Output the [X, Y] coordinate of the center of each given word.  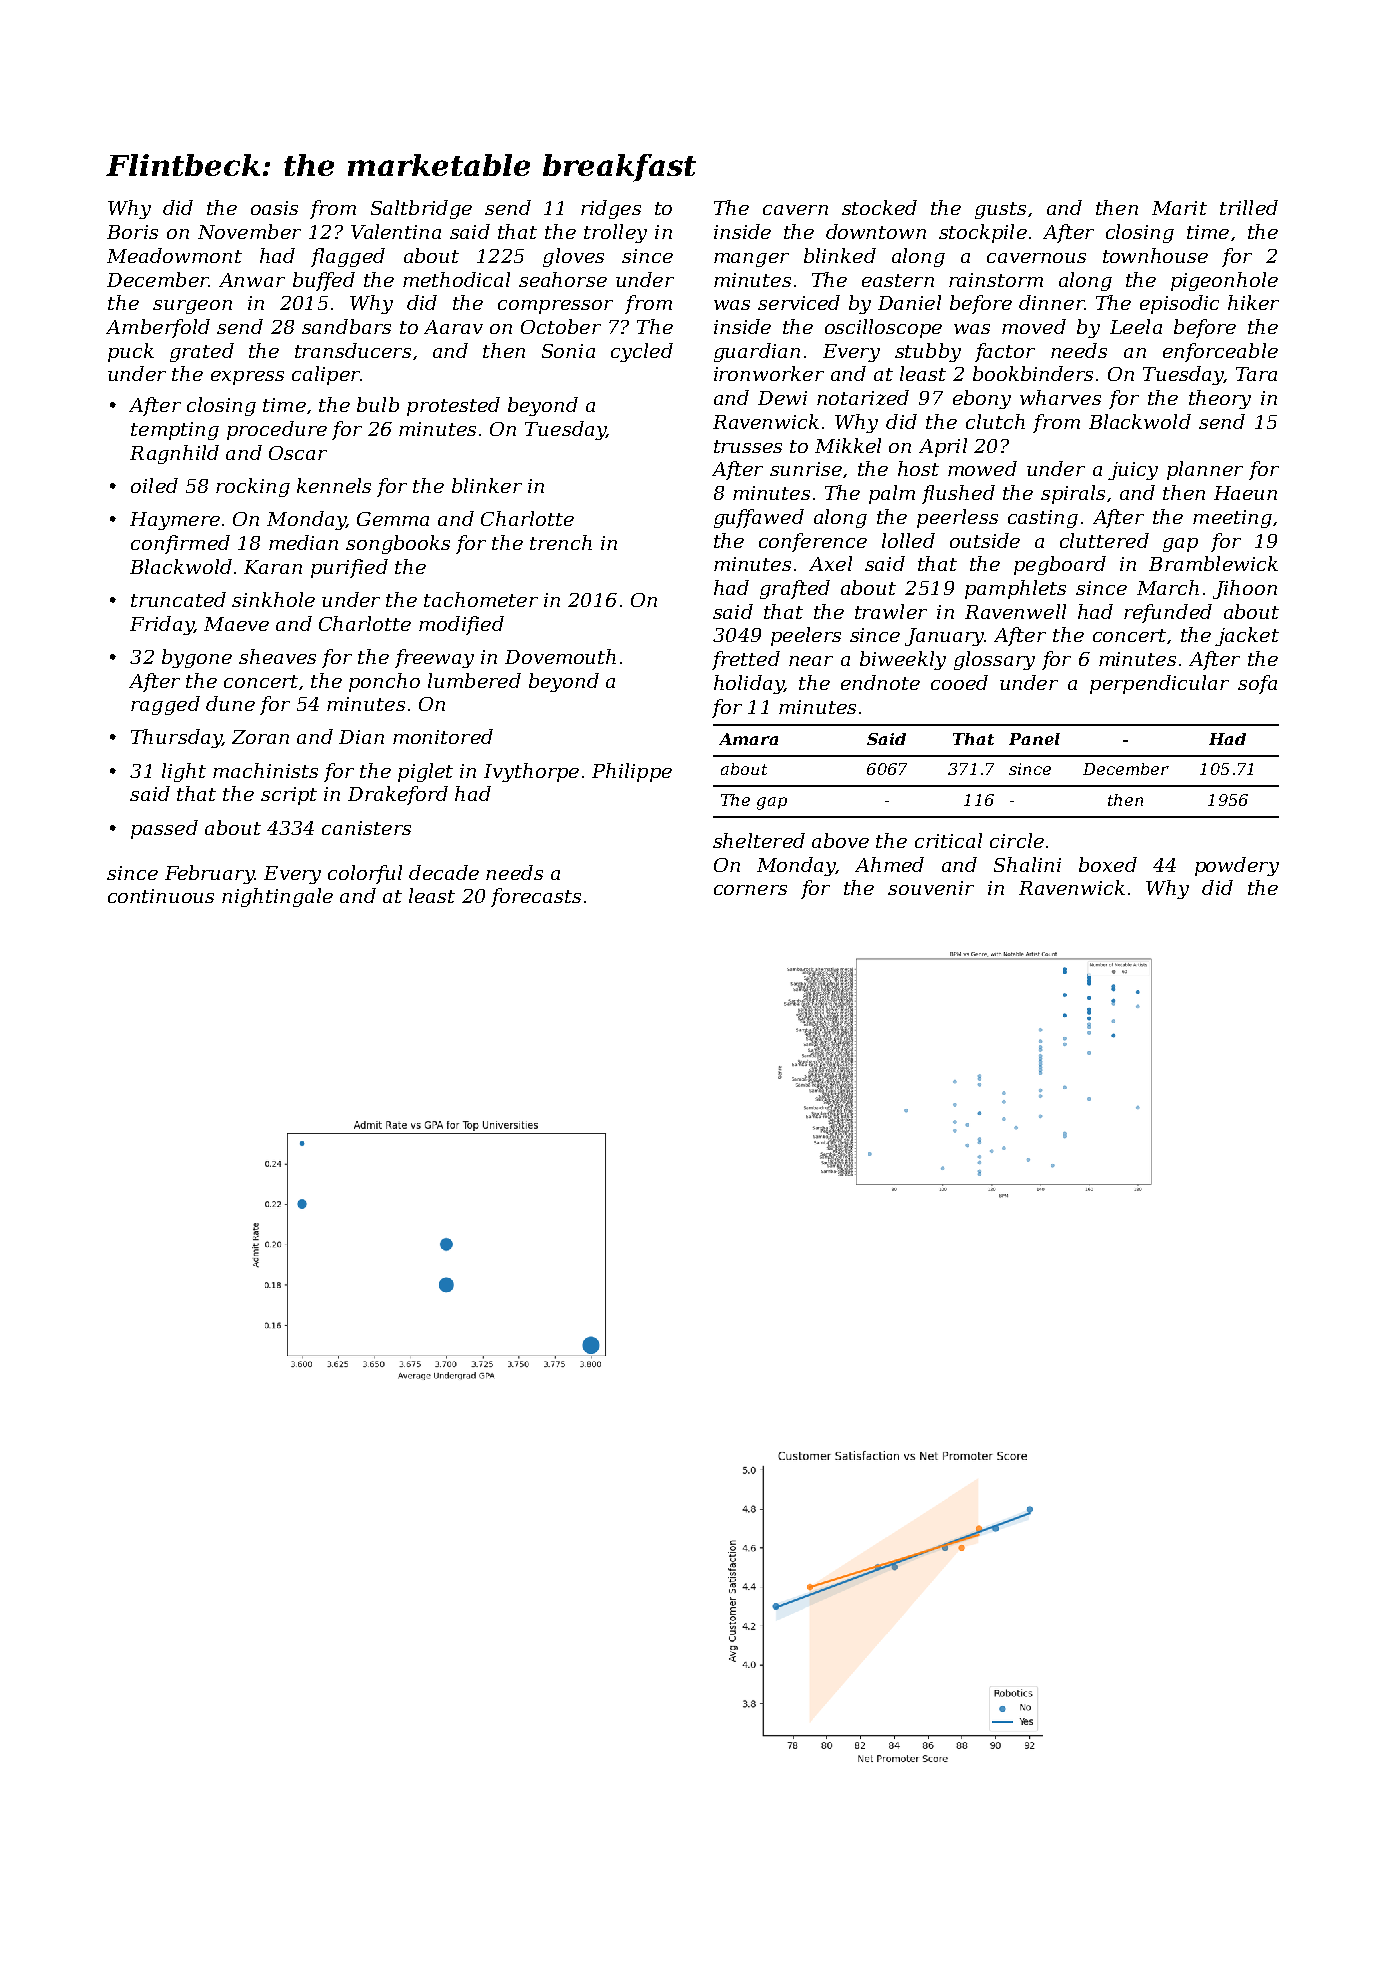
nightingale [277, 897]
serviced [799, 302]
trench [561, 542]
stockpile [983, 233]
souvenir [931, 888]
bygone [197, 658]
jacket [1247, 636]
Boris [132, 232]
